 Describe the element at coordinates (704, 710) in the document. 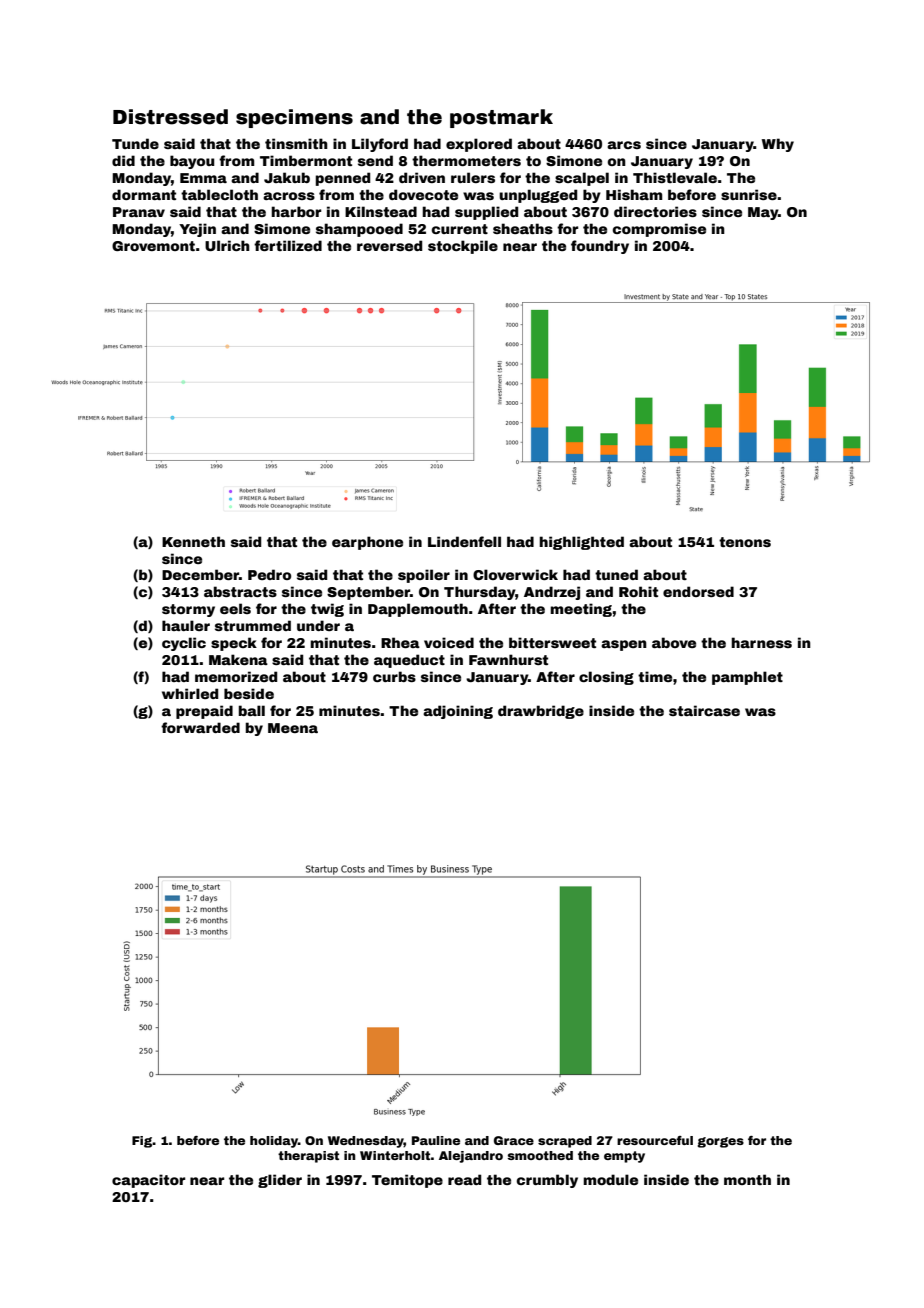

I see `staircase` at that location.
